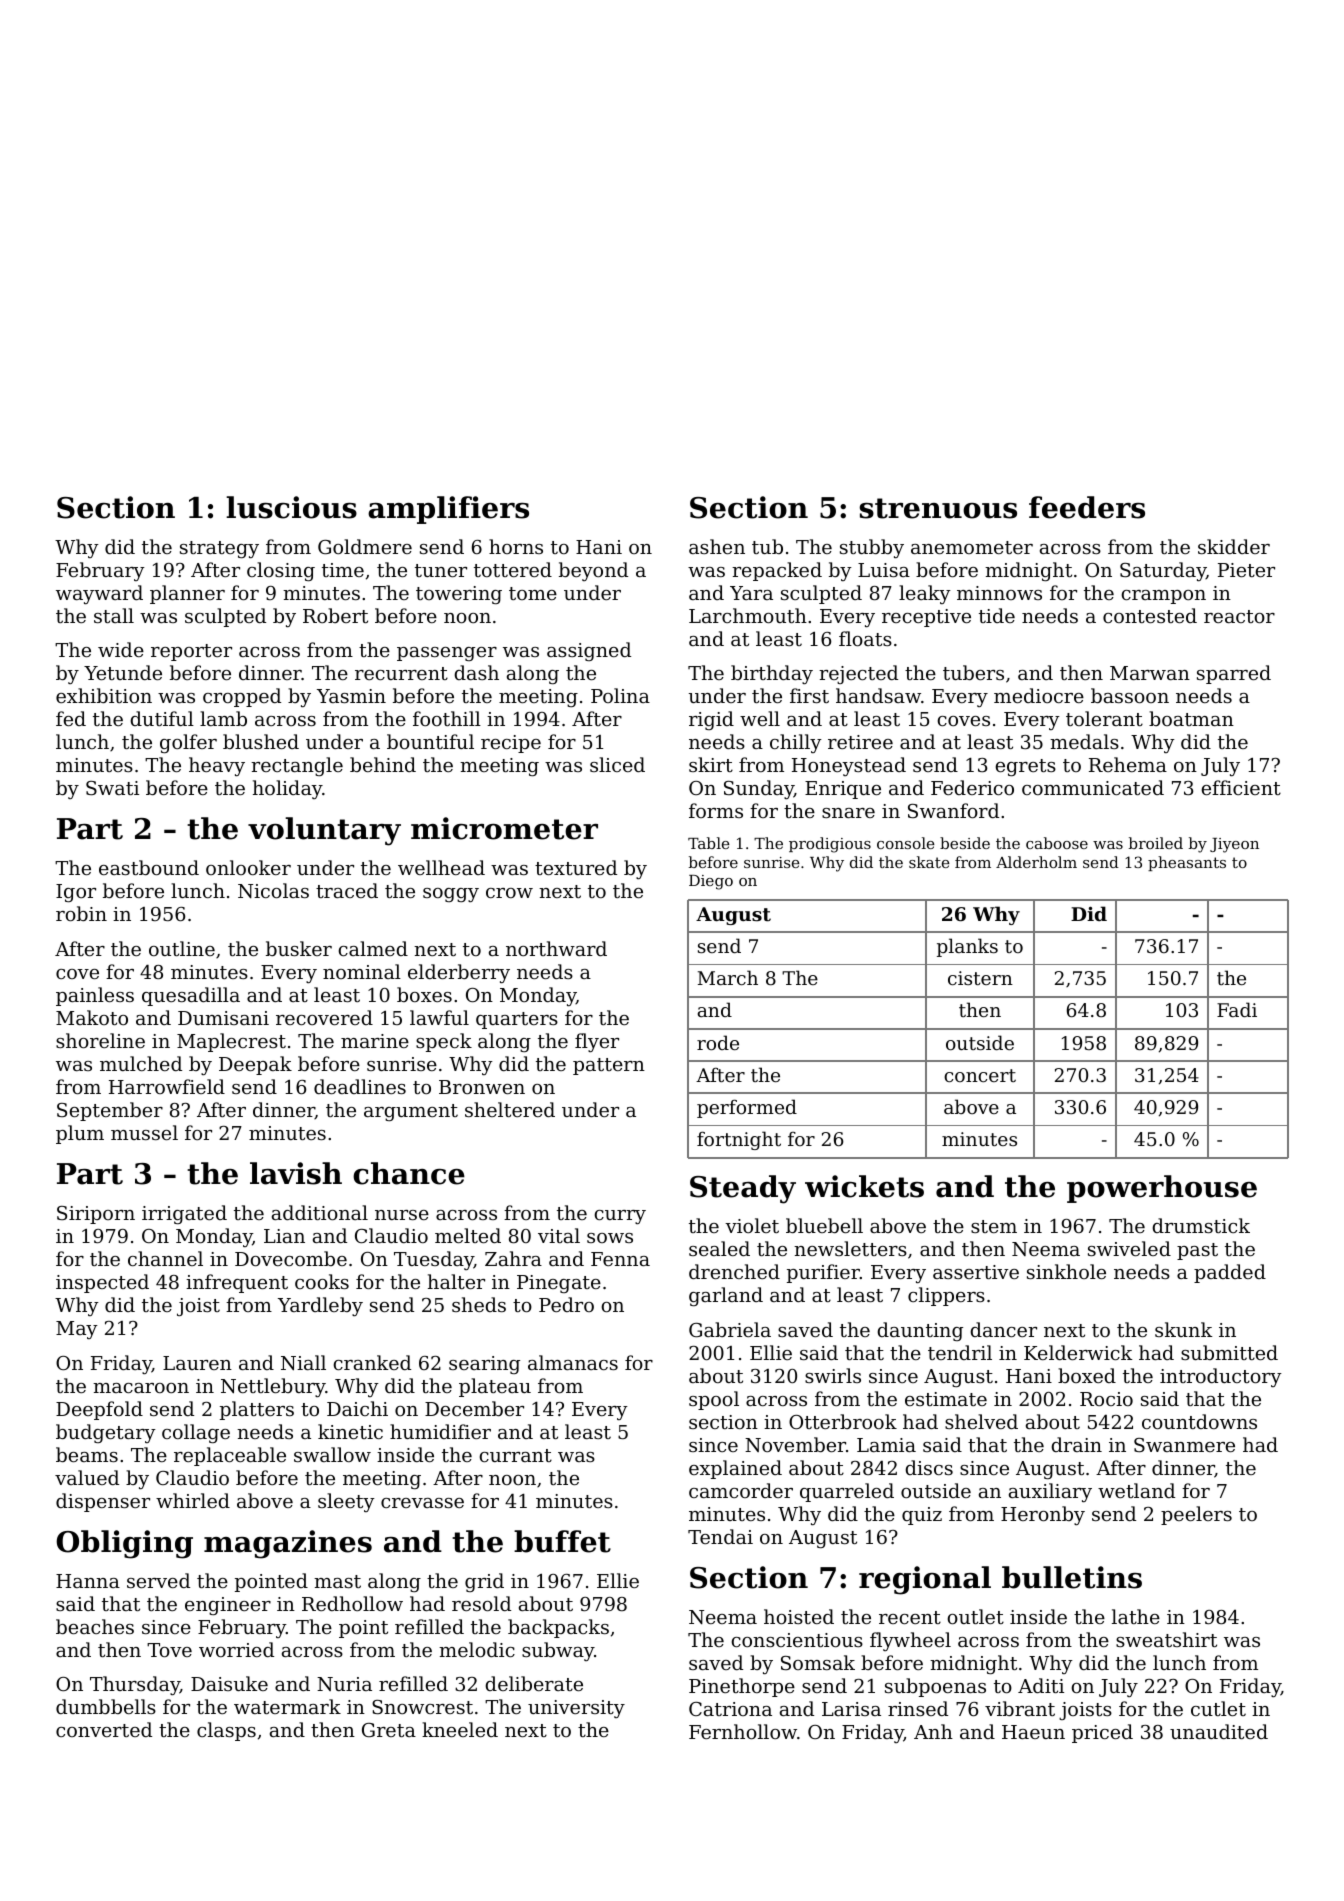 Image resolution: width=1344 pixels, height=1901 pixels. Describe the element at coordinates (81, 913) in the screenshot. I see `robin` at that location.
